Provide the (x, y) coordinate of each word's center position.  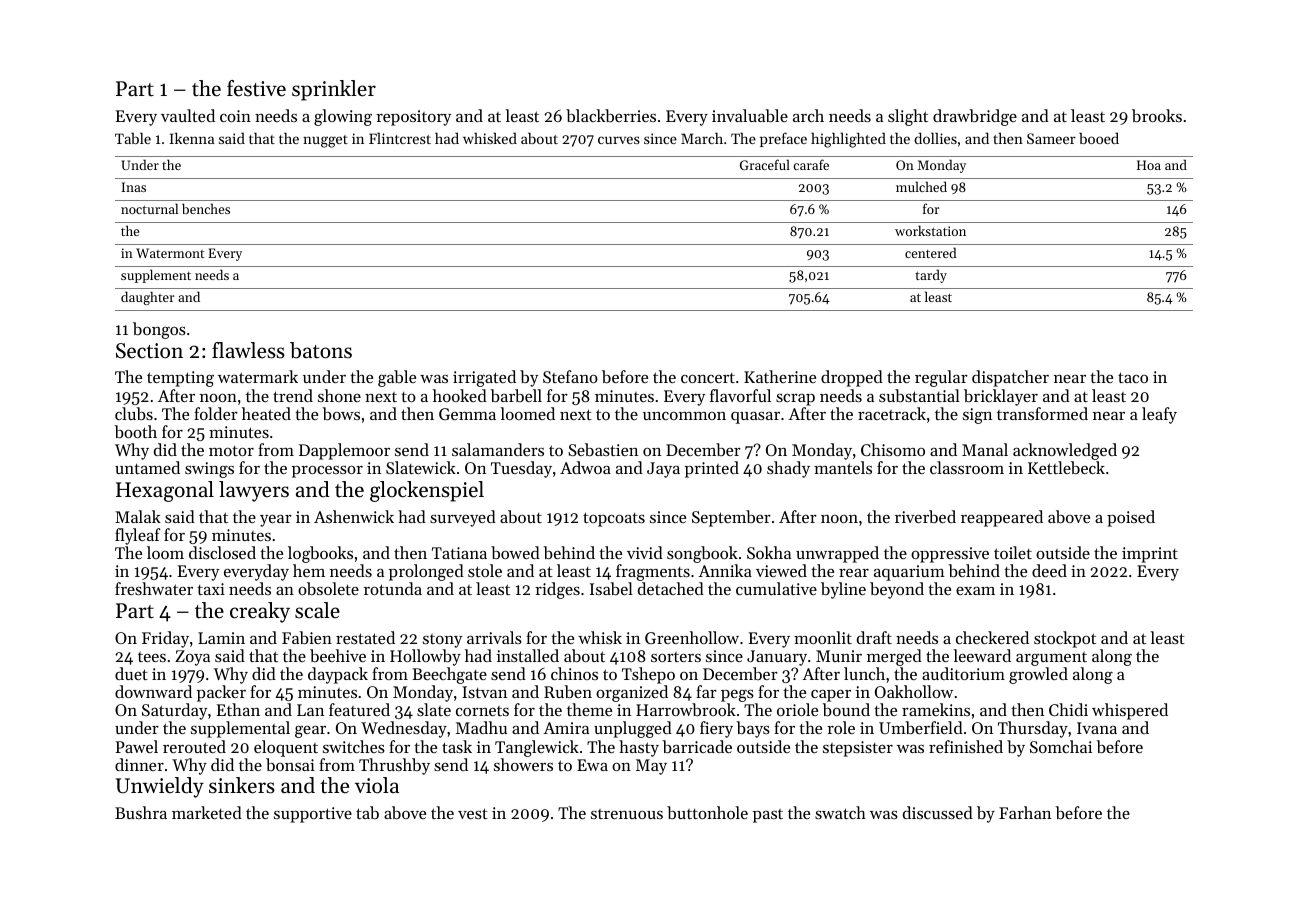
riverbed (925, 516)
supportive (313, 815)
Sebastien (603, 449)
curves (619, 140)
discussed (938, 812)
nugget (325, 141)
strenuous (627, 814)
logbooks (320, 554)
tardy (931, 276)
